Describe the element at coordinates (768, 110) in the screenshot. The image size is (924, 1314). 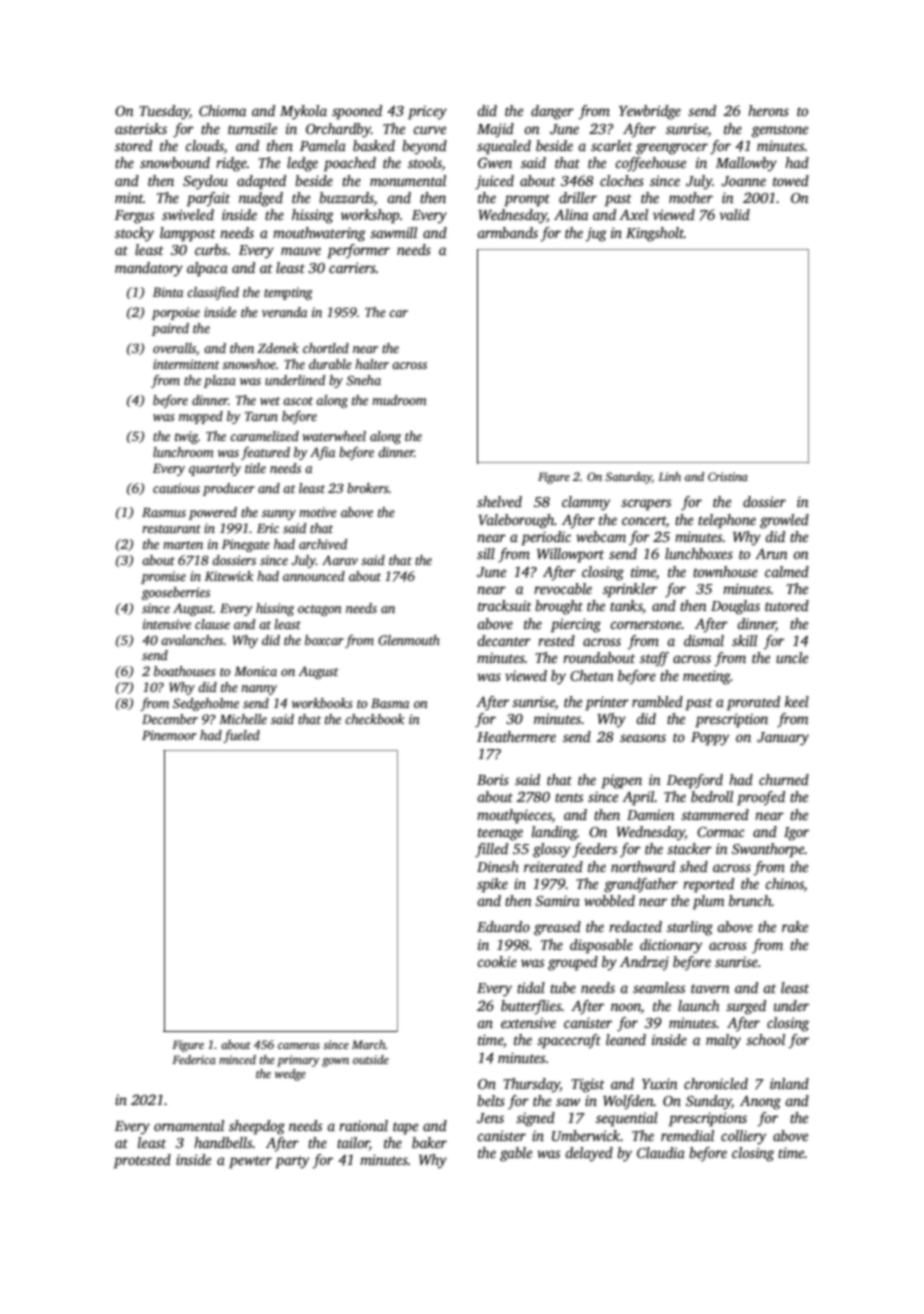
I see `herons` at that location.
